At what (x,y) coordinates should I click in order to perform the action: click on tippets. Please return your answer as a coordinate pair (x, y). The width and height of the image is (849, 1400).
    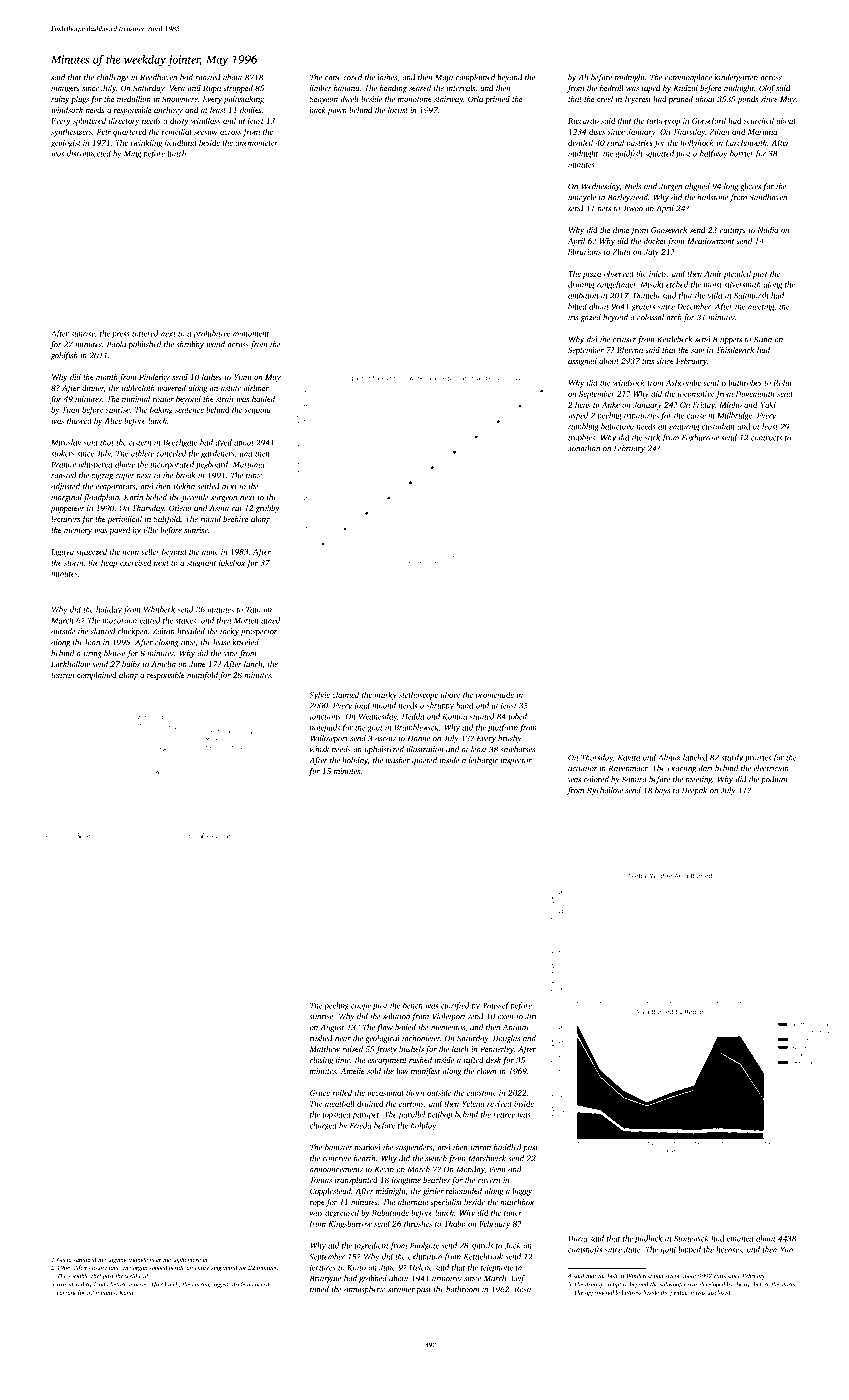
    Looking at the image, I should click on (731, 340).
